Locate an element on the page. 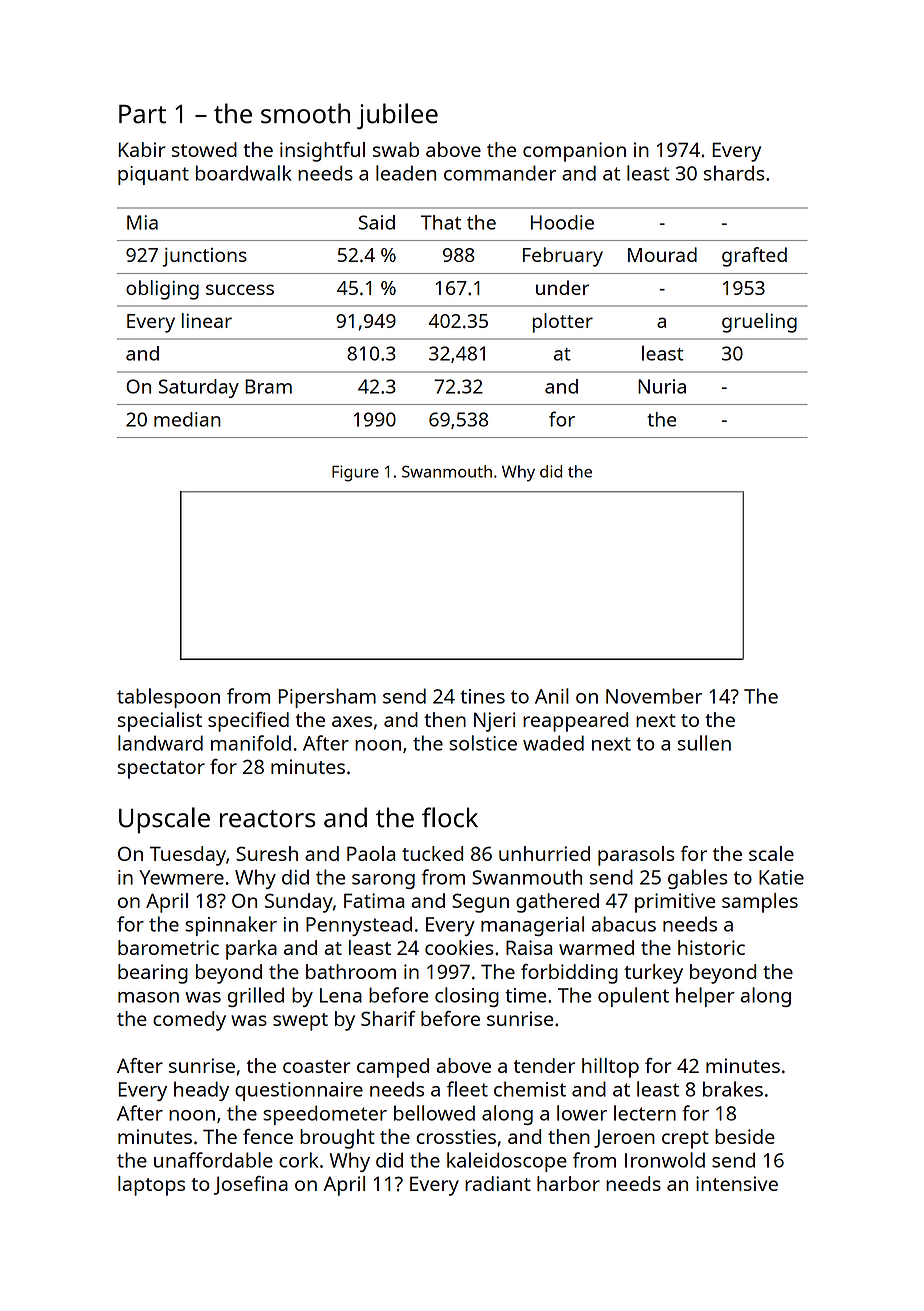  jubilee is located at coordinates (397, 116).
